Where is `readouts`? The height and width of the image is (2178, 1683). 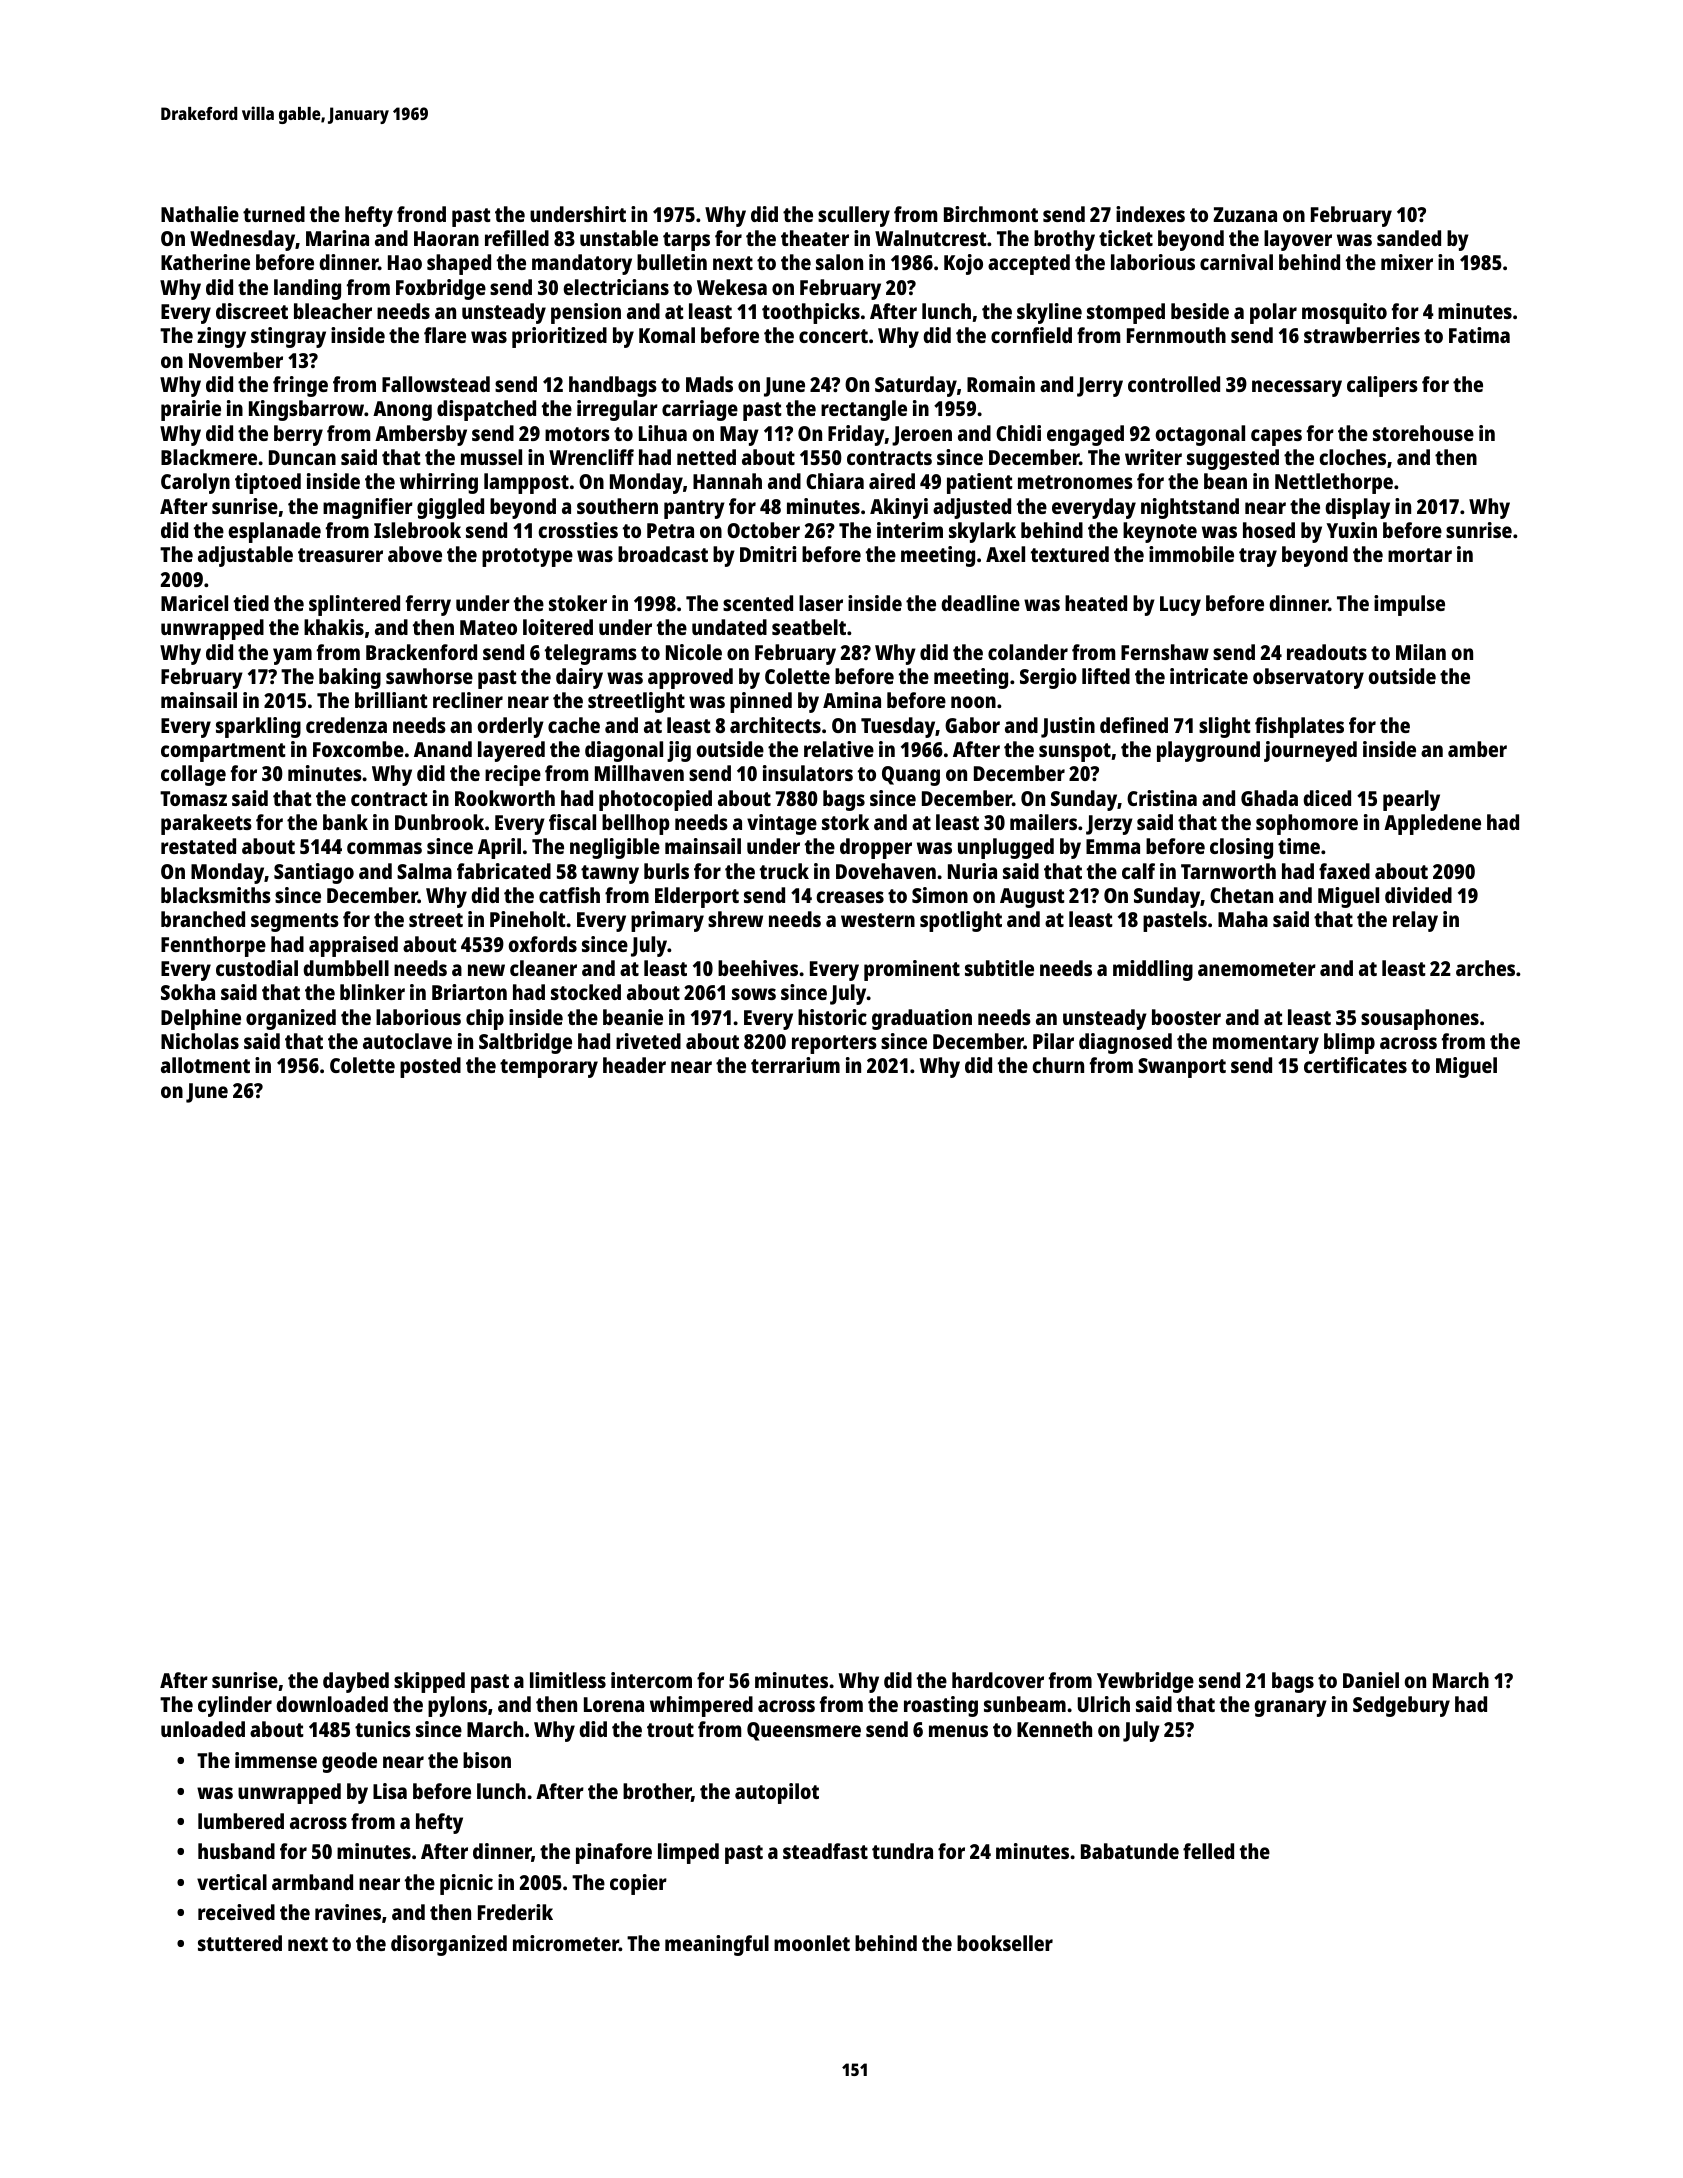
readouts is located at coordinates (1327, 652).
